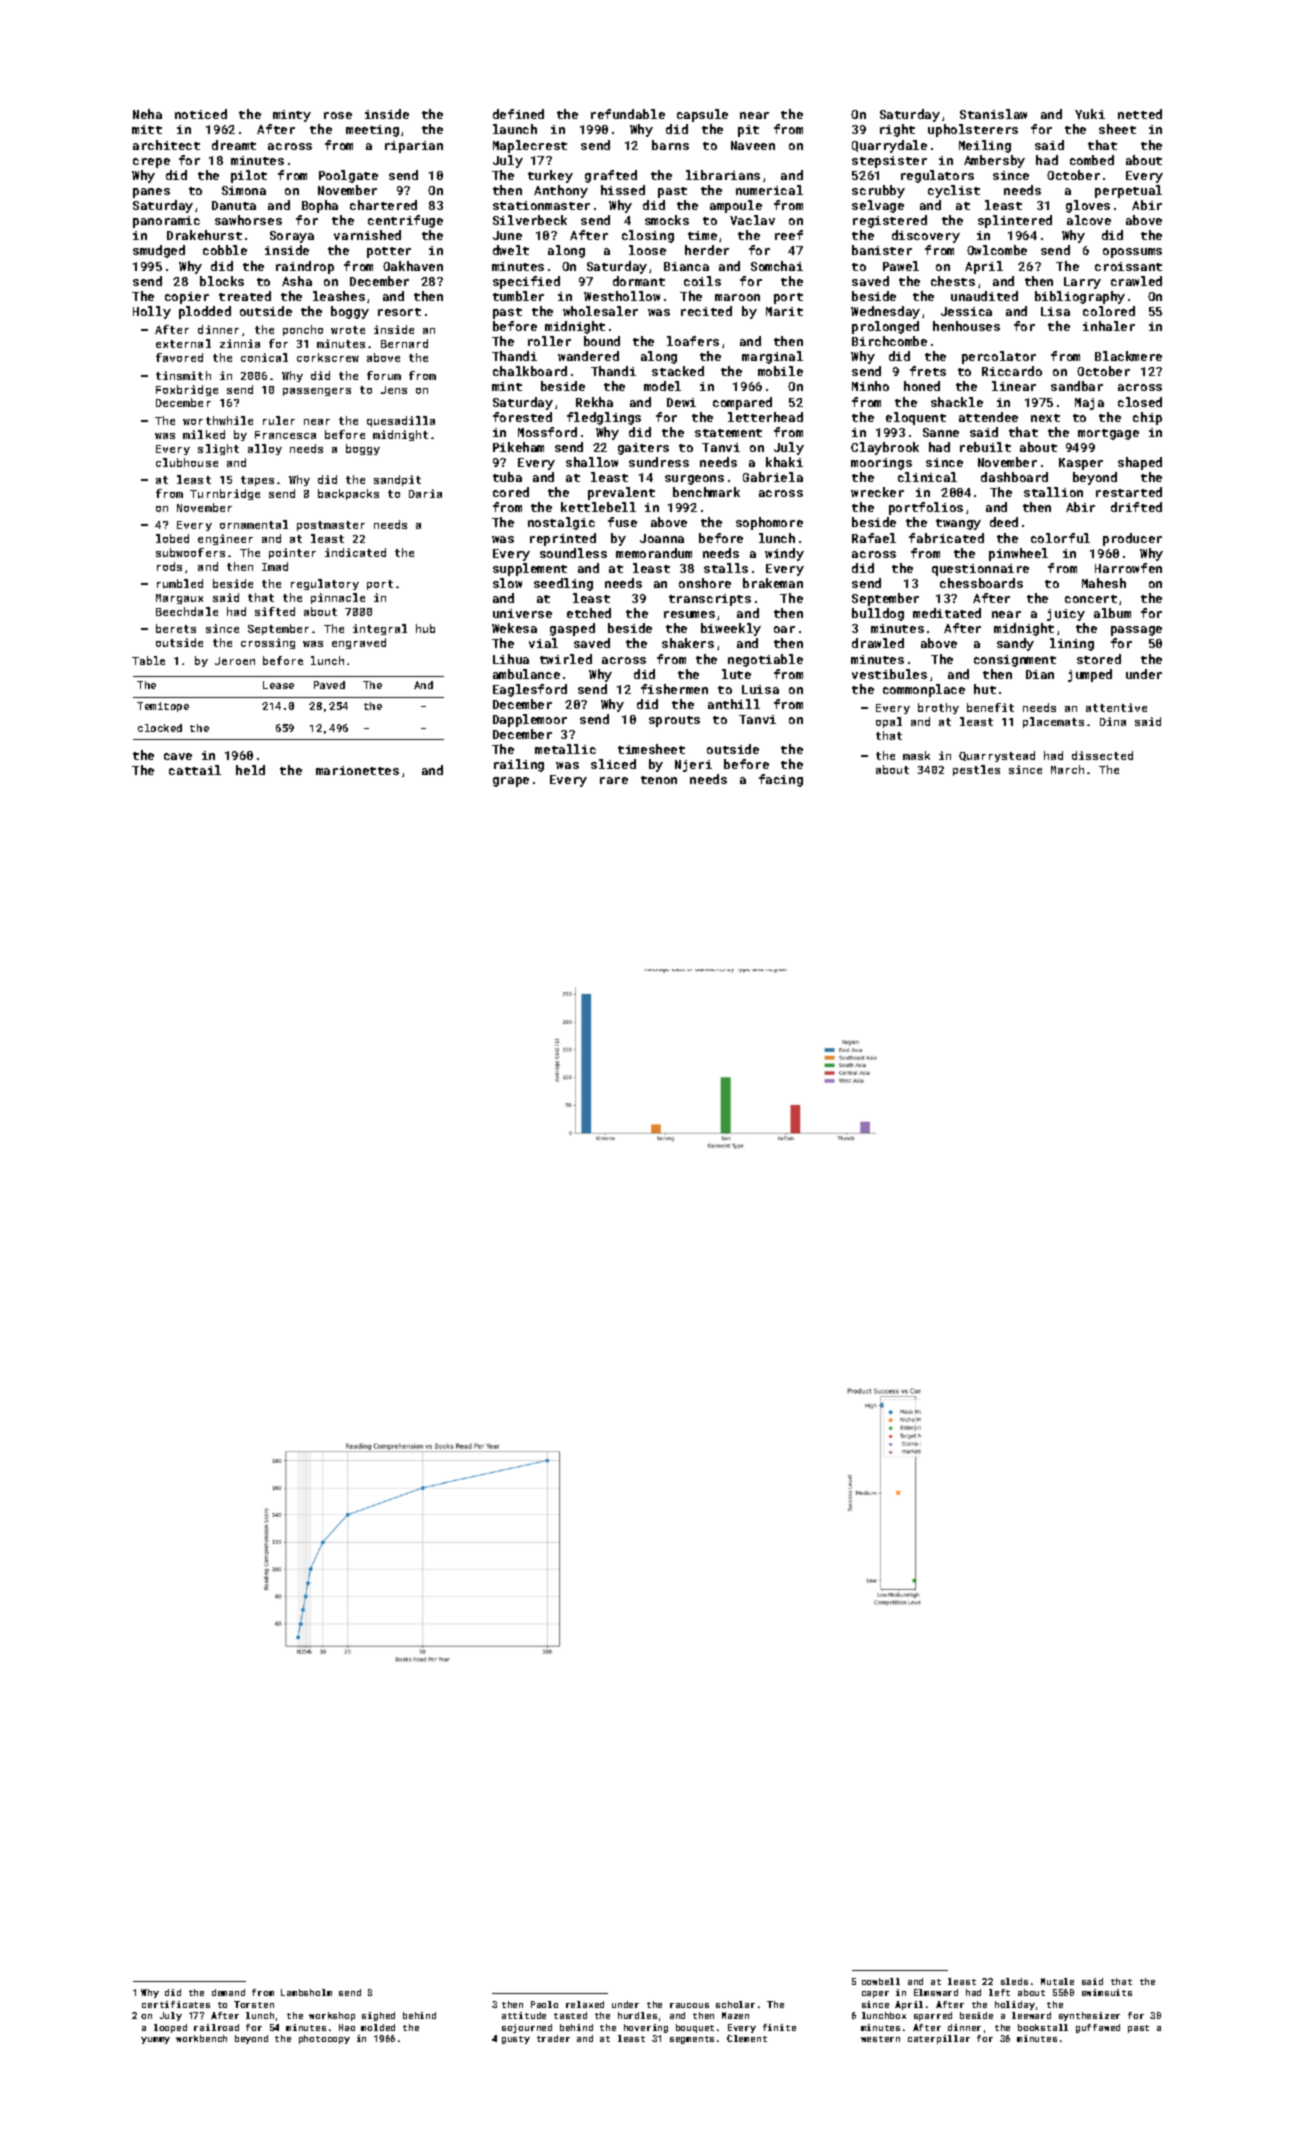 The width and height of the document is (1296, 2134). I want to click on passage, so click(1136, 631).
